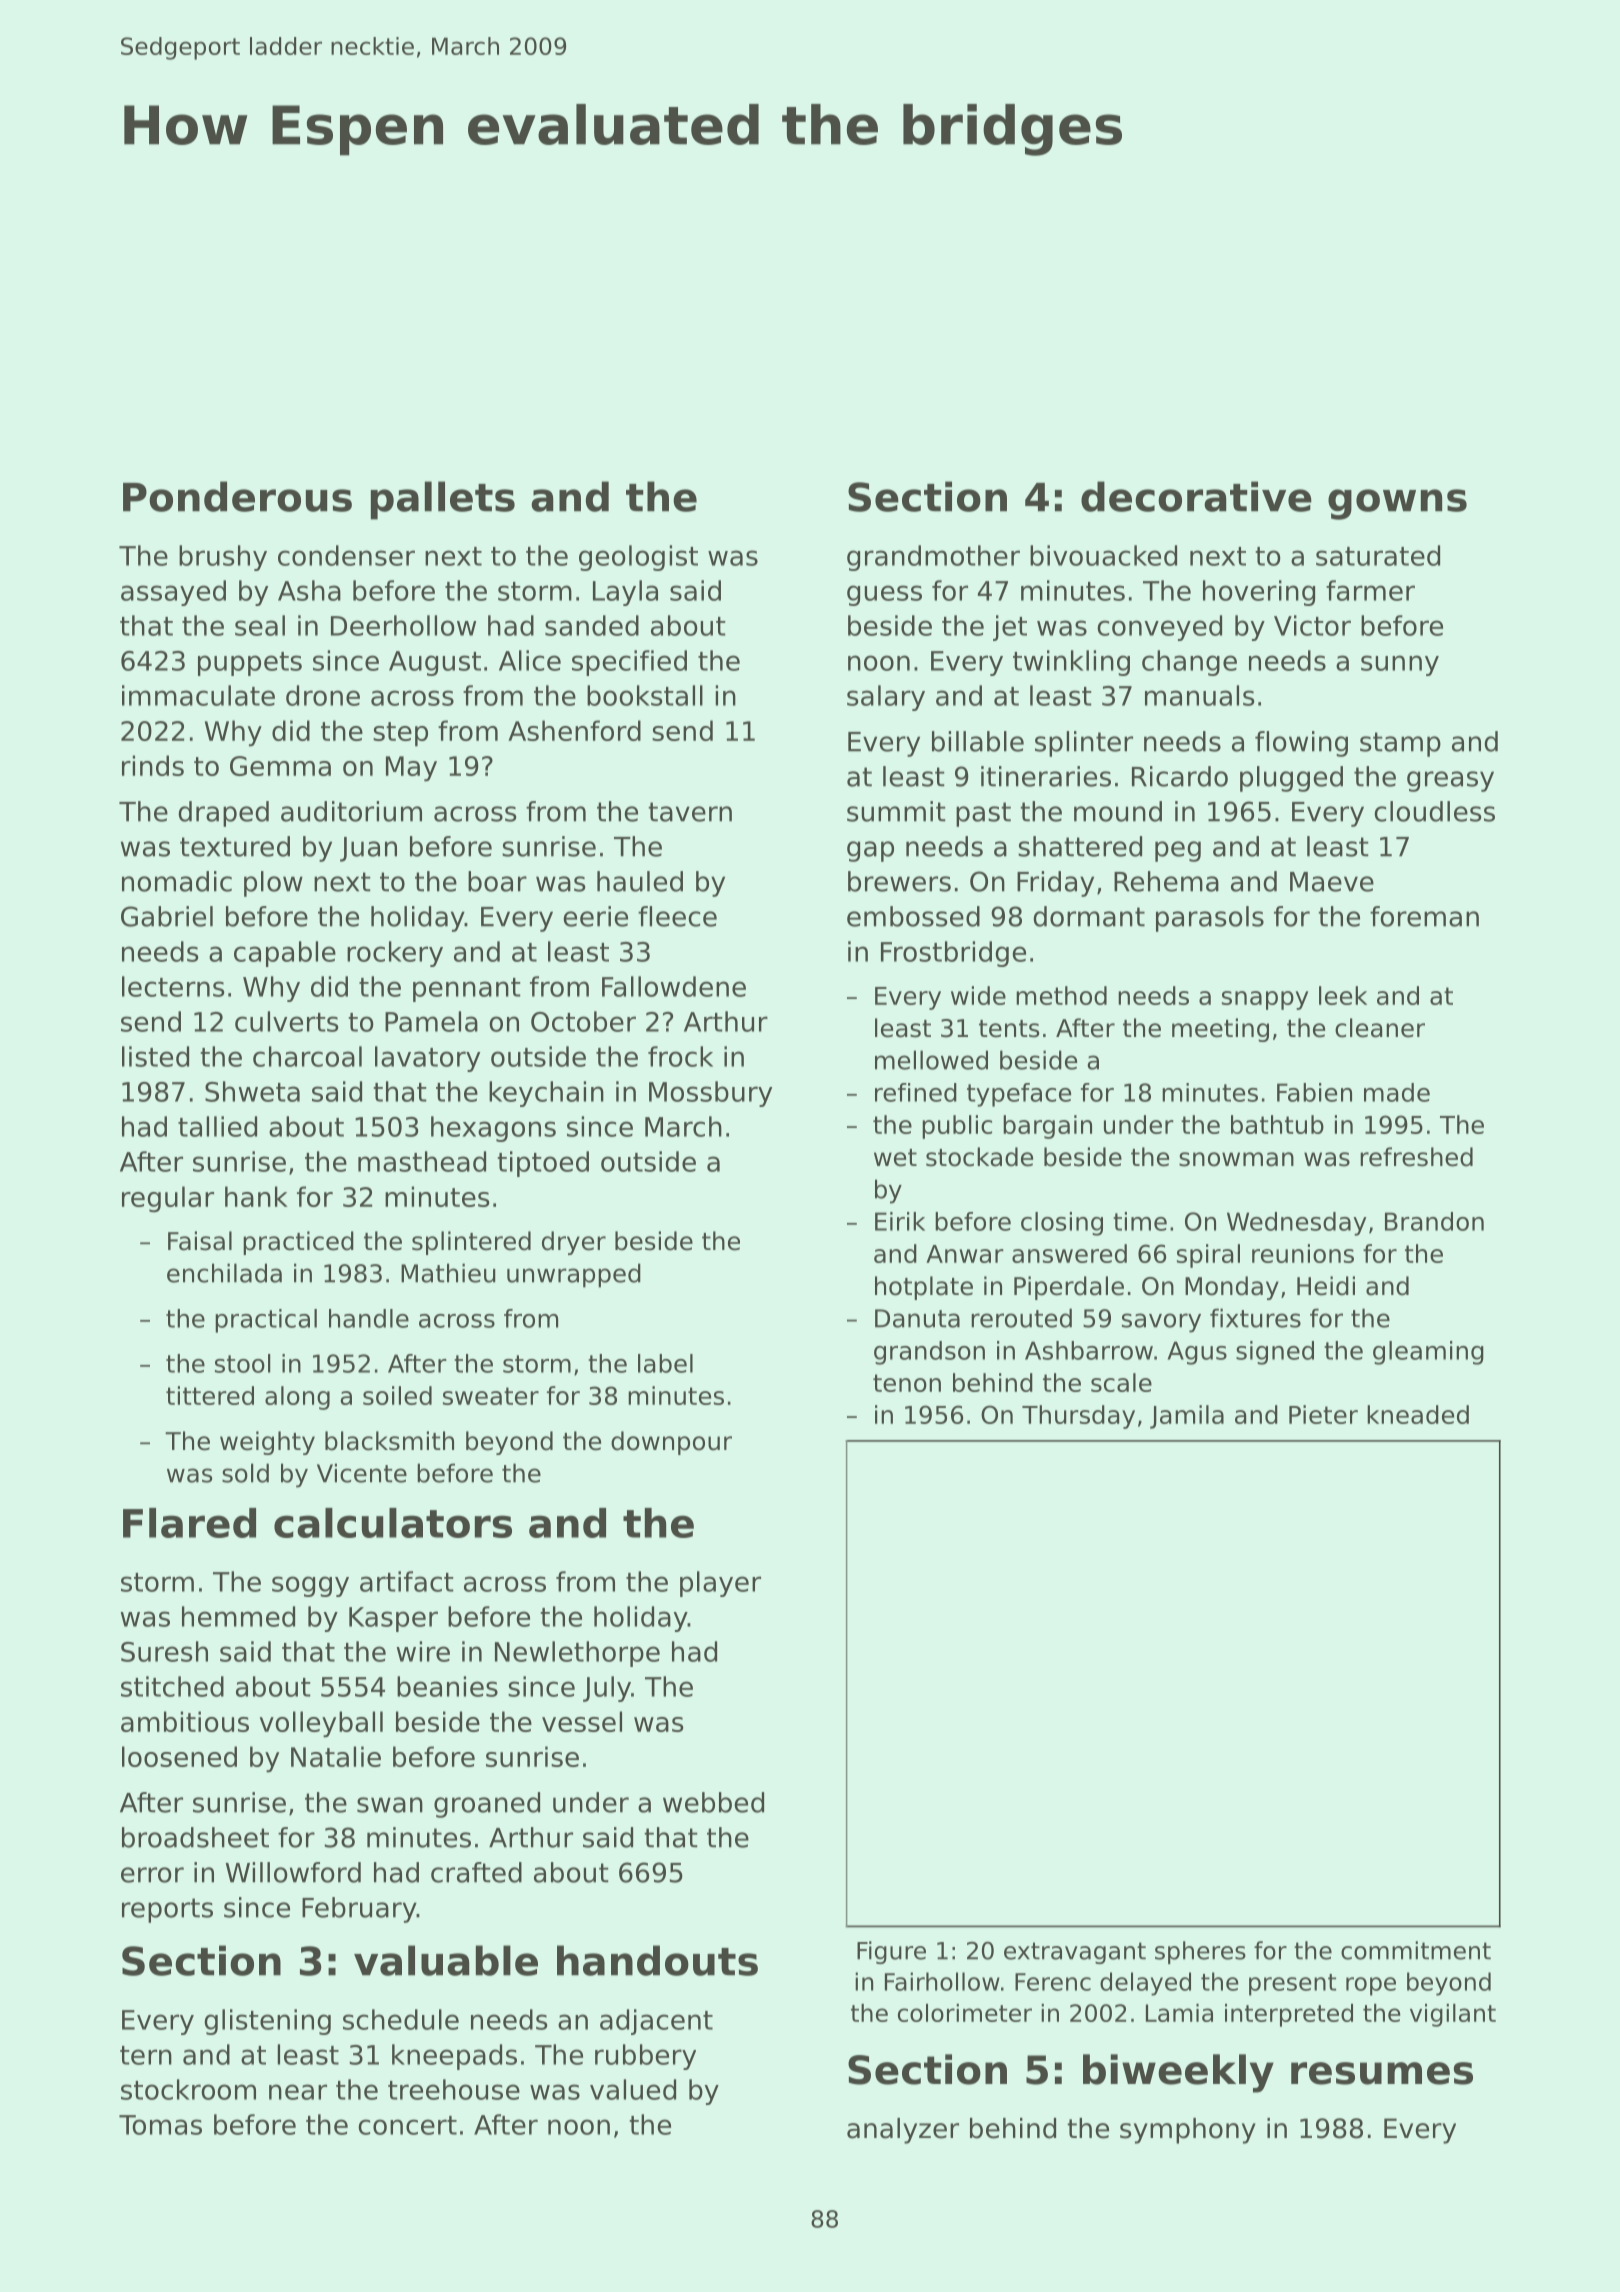 The image size is (1620, 2292). Describe the element at coordinates (446, 1960) in the screenshot. I see `valuable` at that location.
